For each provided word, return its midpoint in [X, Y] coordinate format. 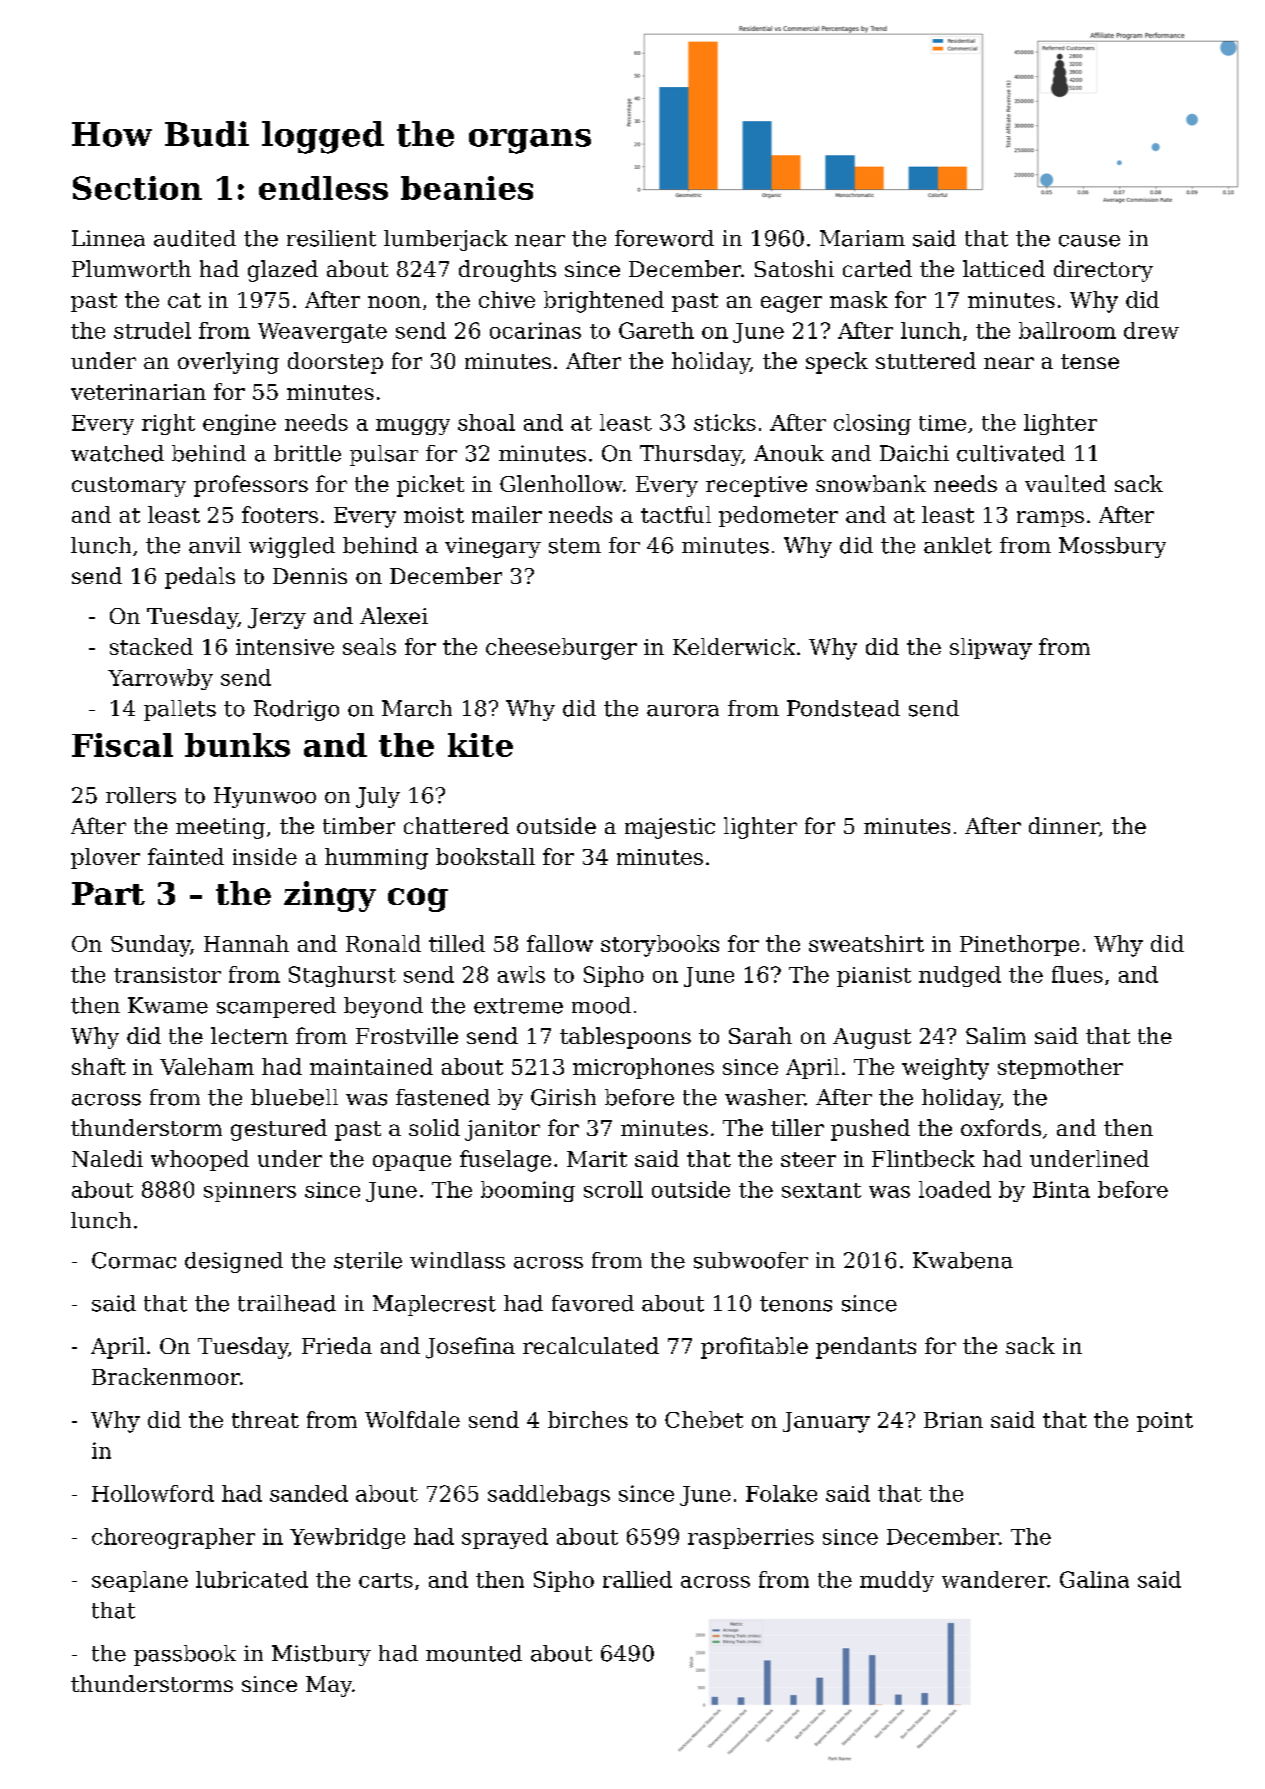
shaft [99, 1066]
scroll [613, 1189]
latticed [1004, 268]
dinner [1064, 825]
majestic [670, 828]
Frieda [337, 1345]
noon [394, 302]
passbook [185, 1655]
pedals [200, 578]
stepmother [1060, 1068]
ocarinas [535, 330]
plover [105, 858]
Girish [563, 1097]
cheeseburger [561, 649]
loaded [955, 1189]
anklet [958, 545]
